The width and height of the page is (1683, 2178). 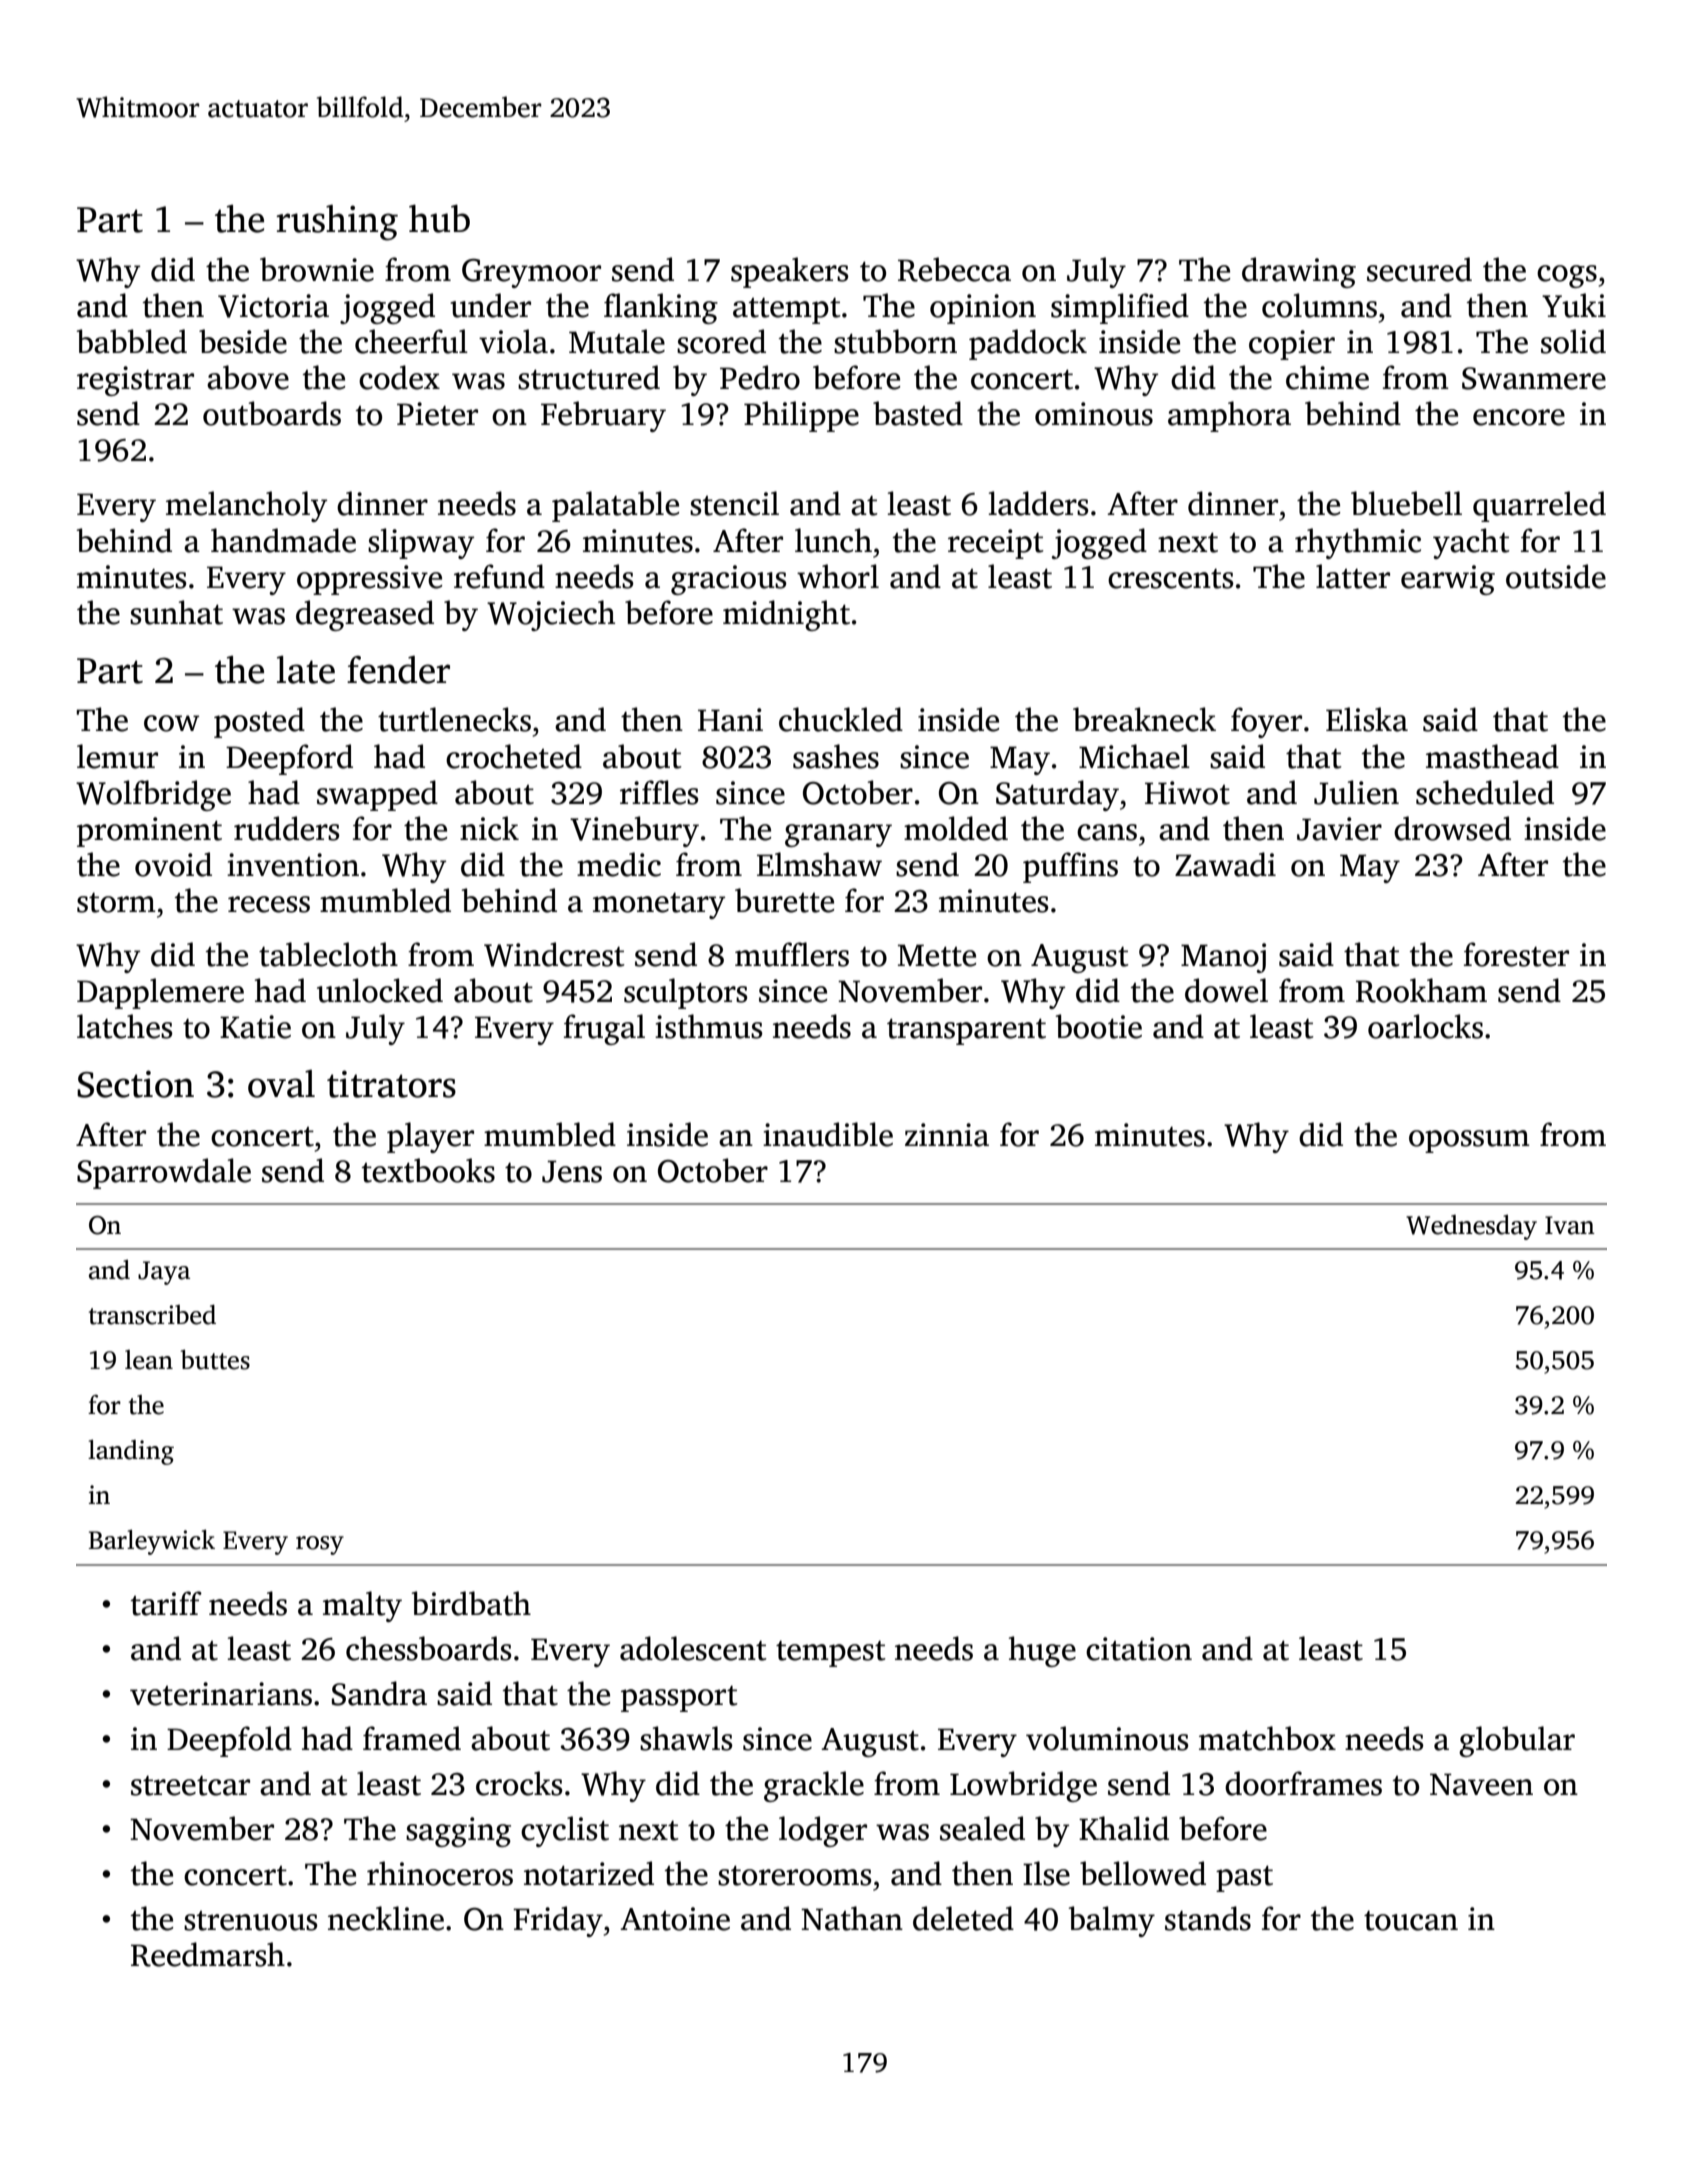 I want to click on cheerful, so click(x=411, y=341).
